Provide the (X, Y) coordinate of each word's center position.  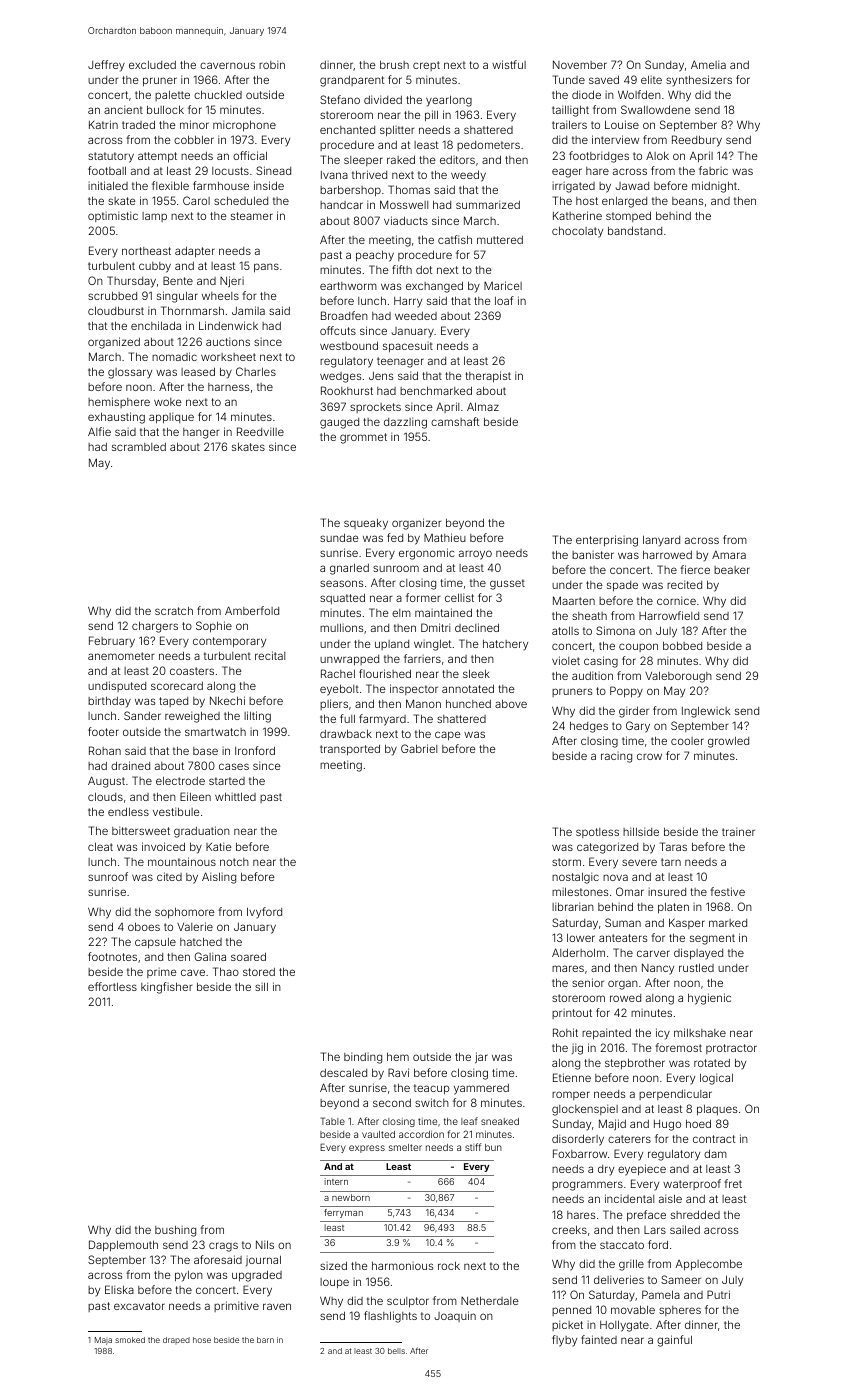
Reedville (260, 431)
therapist (488, 377)
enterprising (607, 541)
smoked (130, 1340)
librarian (573, 906)
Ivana (334, 175)
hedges (589, 727)
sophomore (185, 913)
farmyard (382, 720)
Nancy (658, 969)
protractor (731, 1049)
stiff (473, 1147)
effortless (112, 986)
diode (586, 94)
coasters (192, 671)
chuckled (218, 94)
